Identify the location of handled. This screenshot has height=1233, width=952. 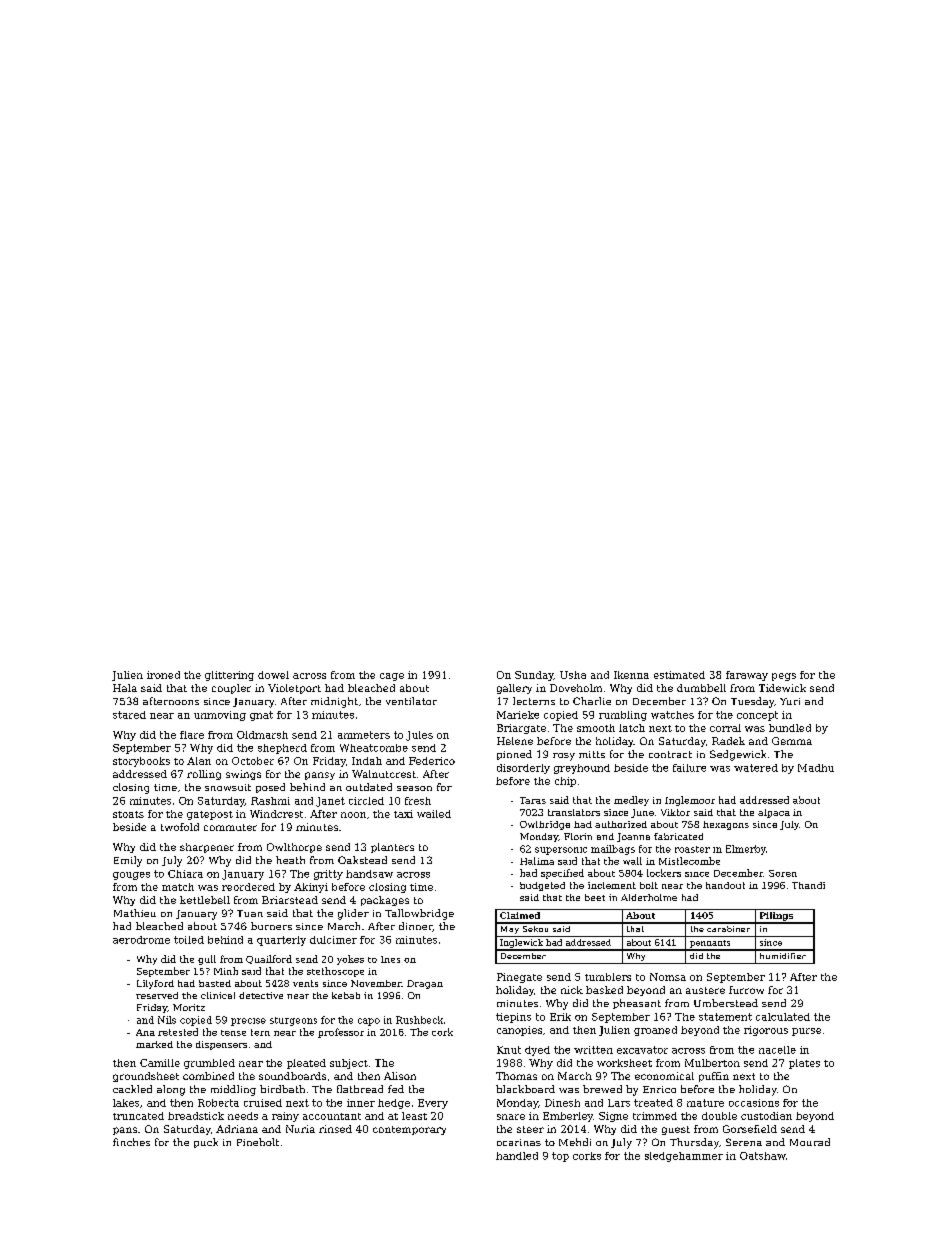
(517, 1156).
